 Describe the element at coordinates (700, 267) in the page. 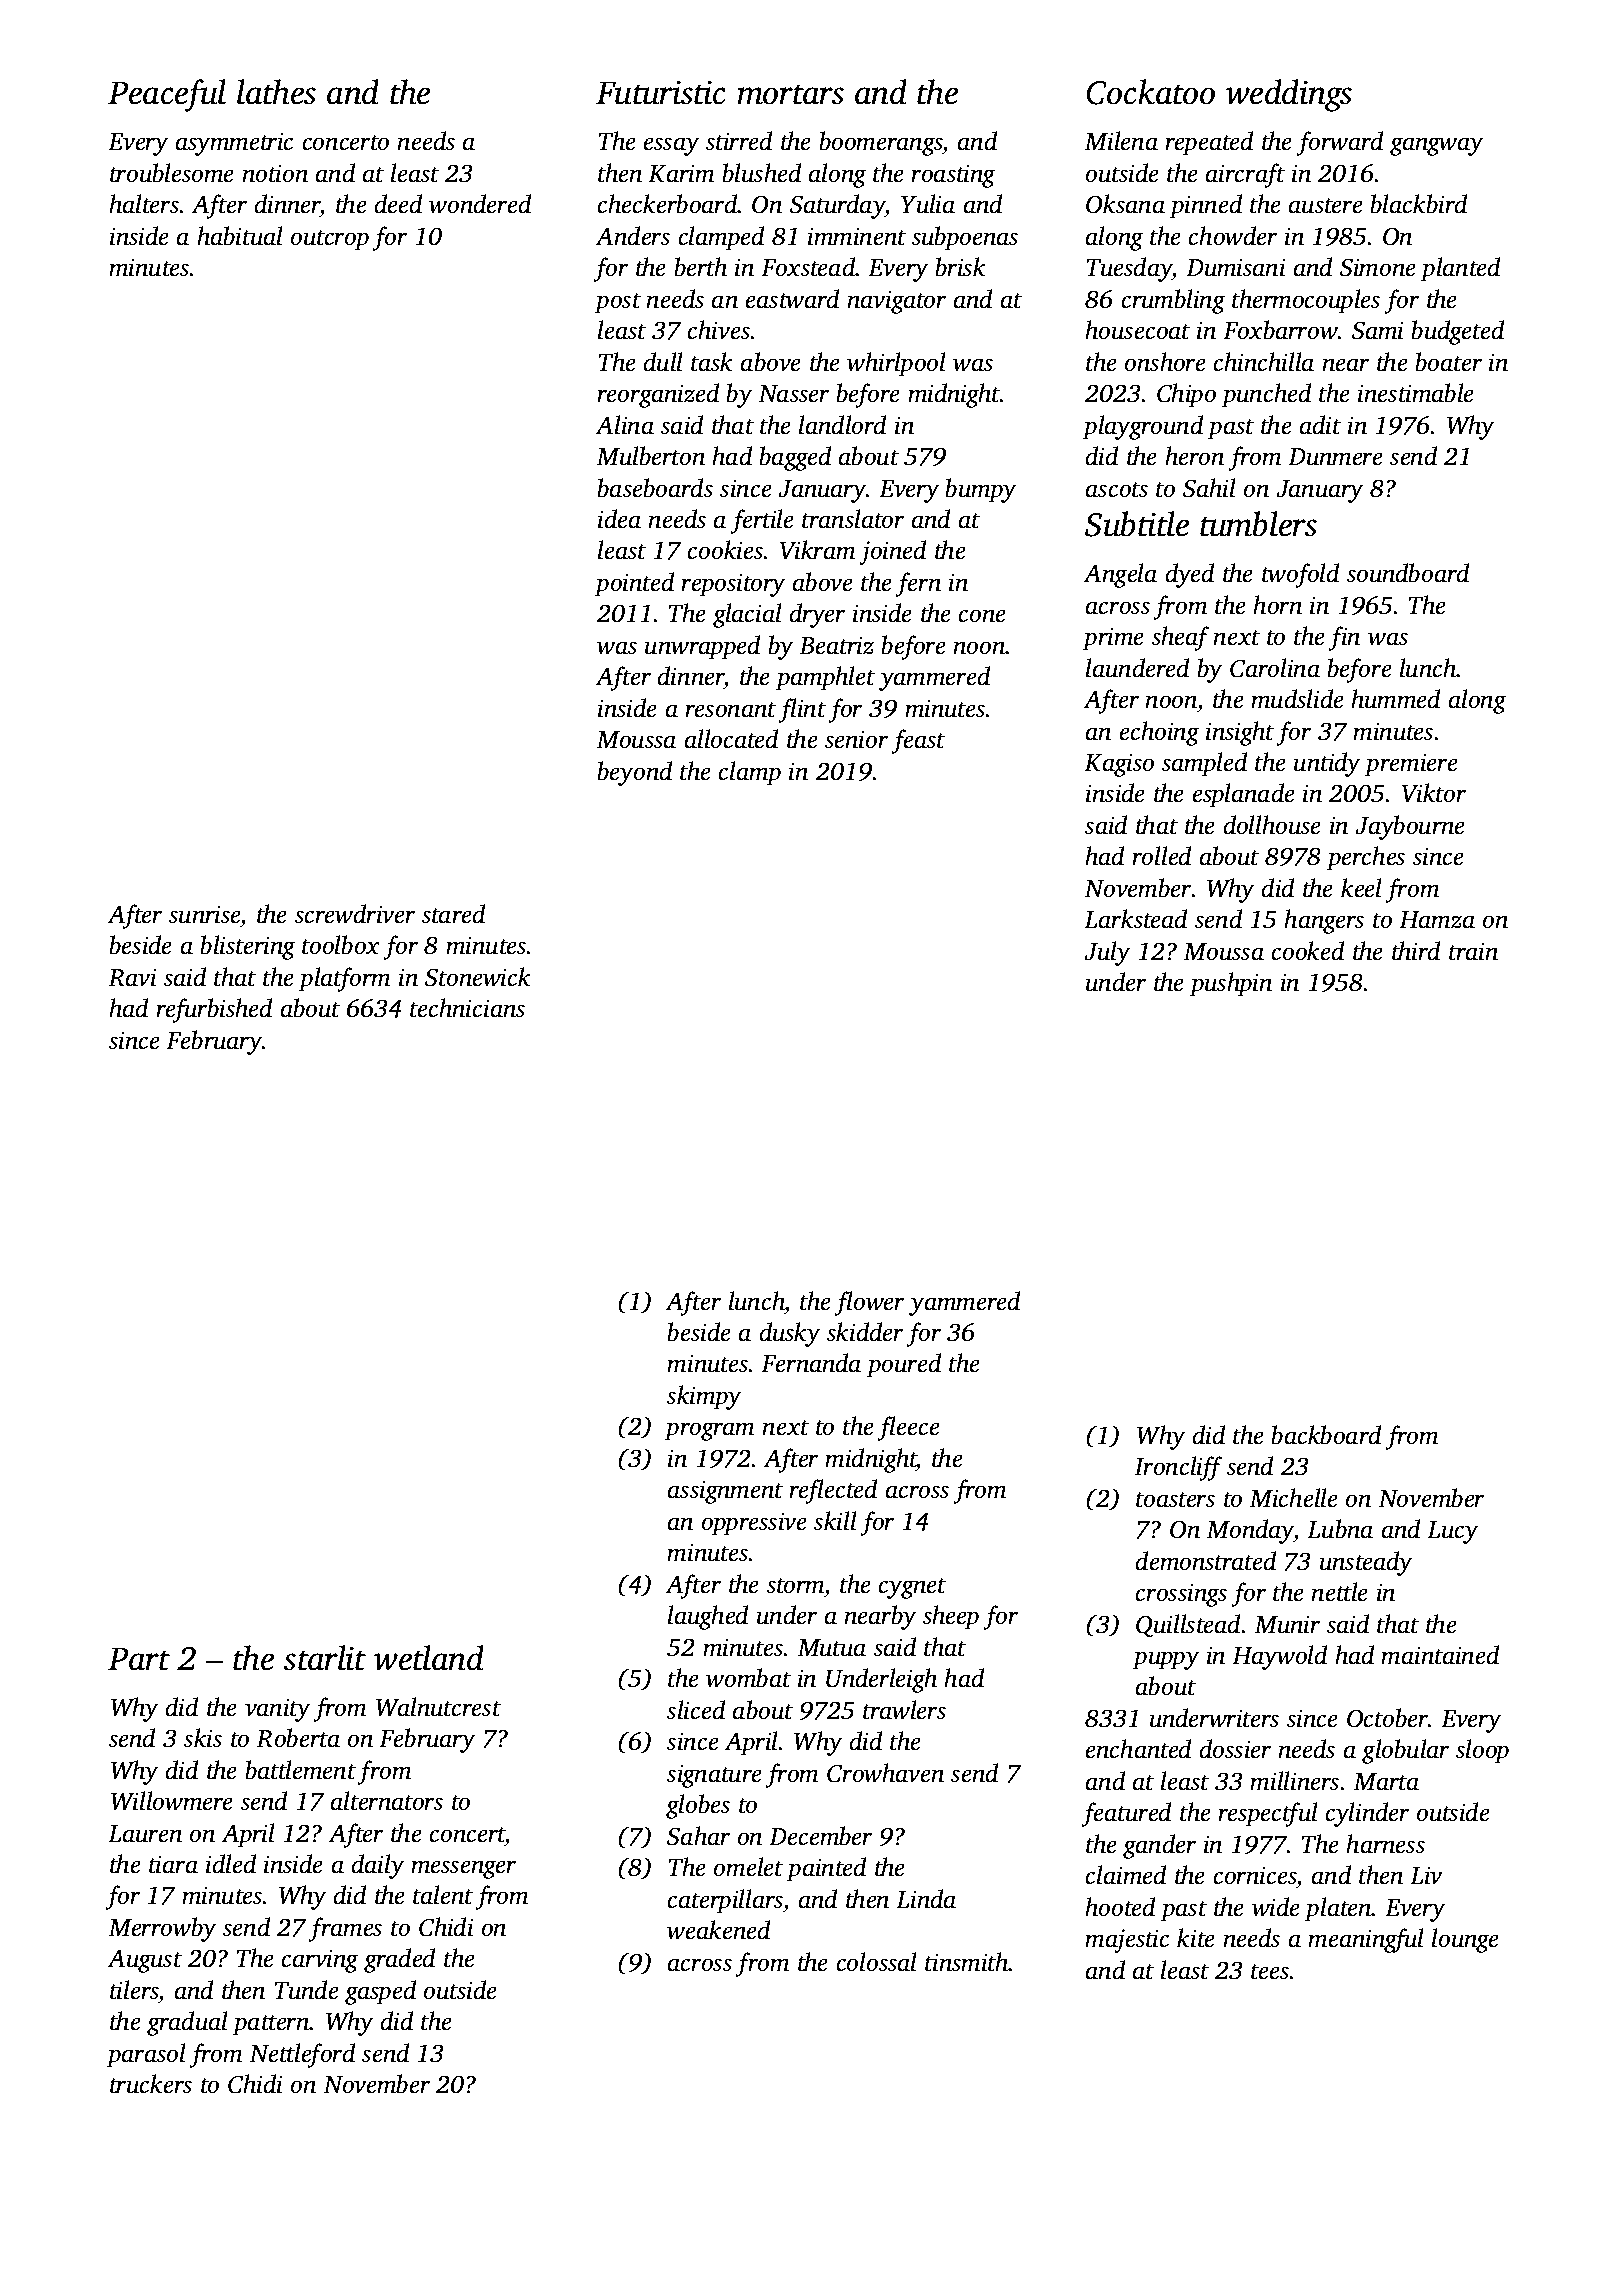

I see `berth` at that location.
